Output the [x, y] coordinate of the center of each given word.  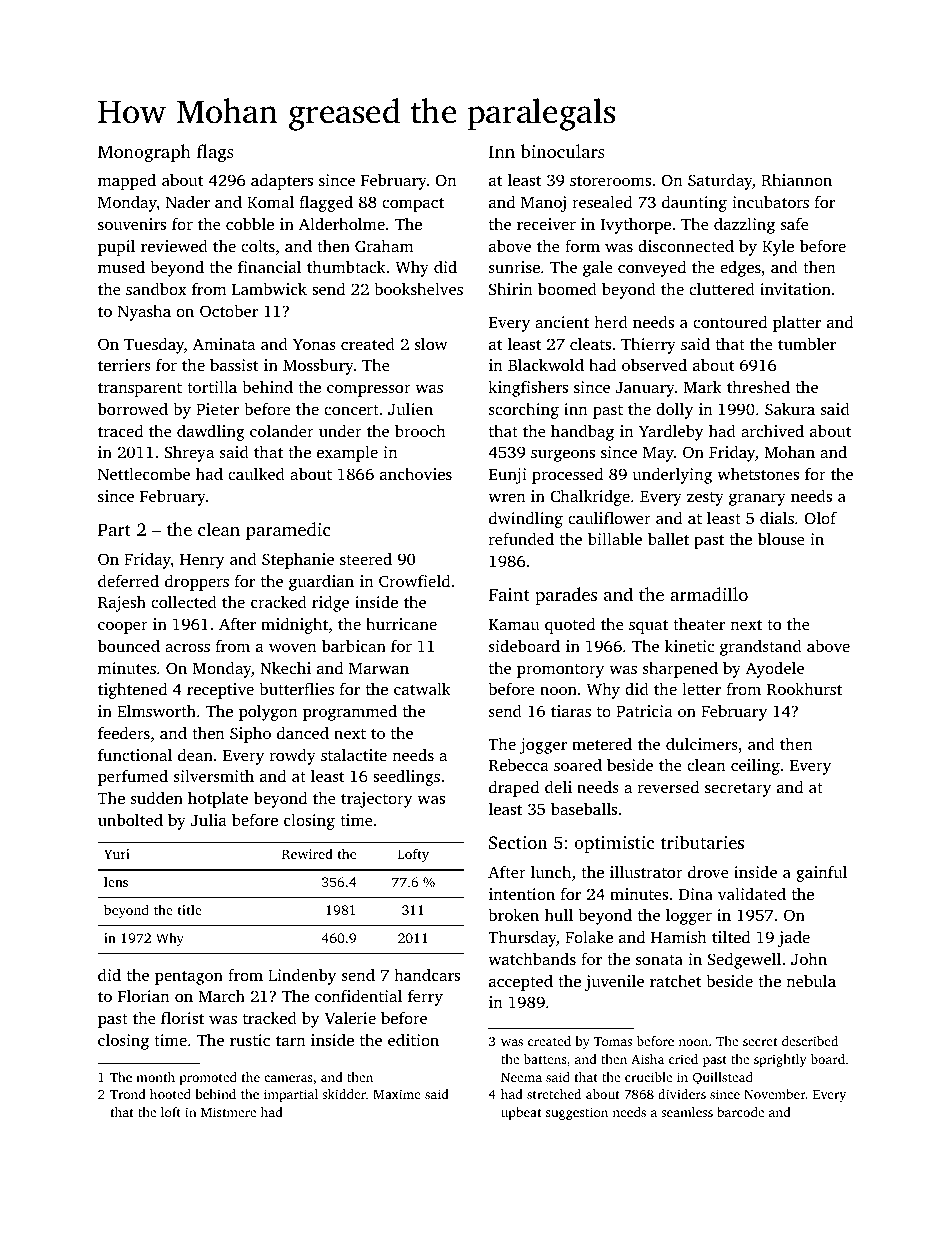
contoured [730, 321]
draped [514, 788]
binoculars [563, 151]
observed [654, 364]
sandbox [156, 288]
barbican [354, 645]
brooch [420, 430]
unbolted [130, 819]
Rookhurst [804, 688]
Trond [128, 1094]
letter [701, 688]
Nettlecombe [144, 473]
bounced [129, 646]
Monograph [144, 153]
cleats [590, 343]
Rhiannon [796, 180]
